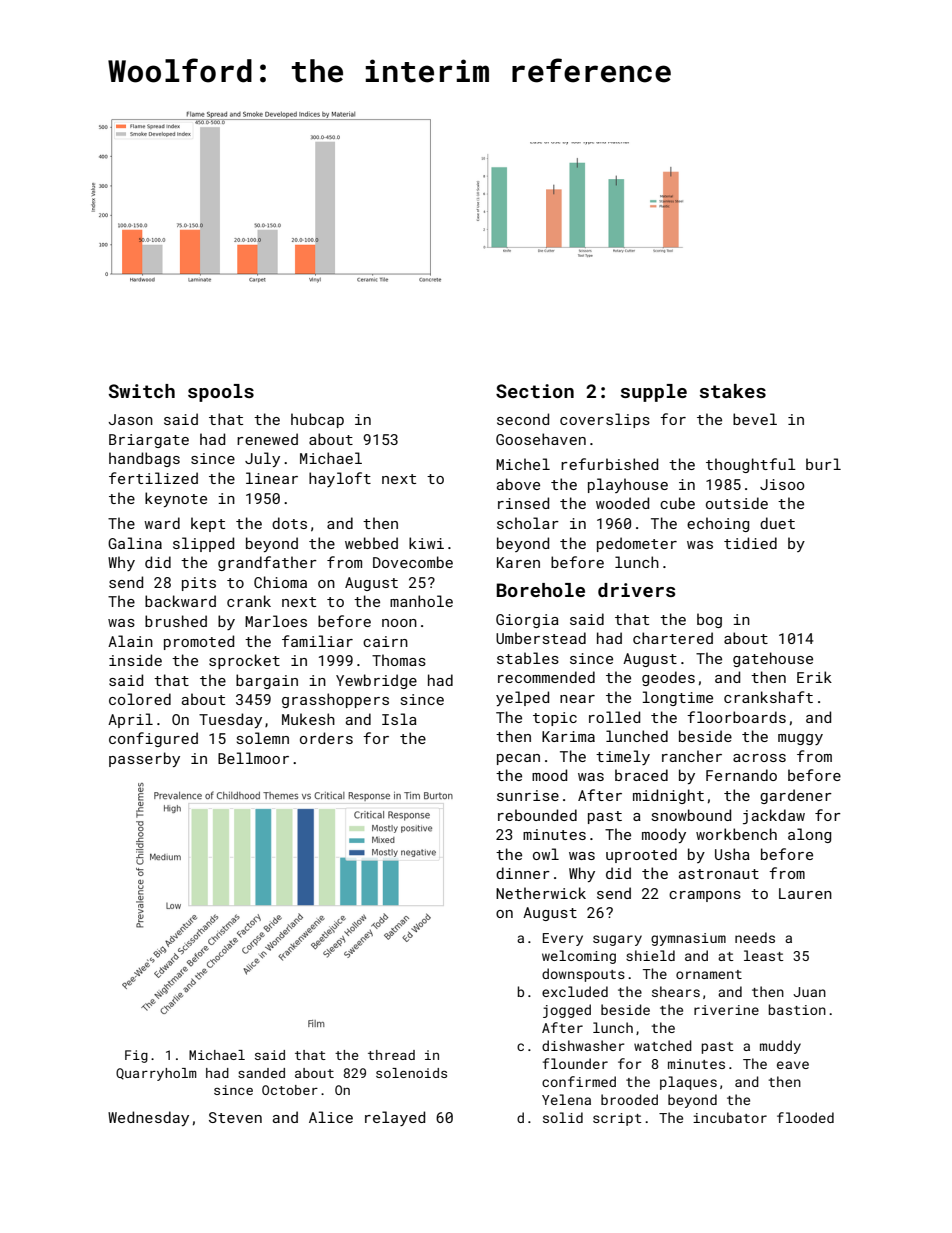 The image size is (952, 1233). Describe the element at coordinates (221, 393) in the screenshot. I see `spools` at that location.
